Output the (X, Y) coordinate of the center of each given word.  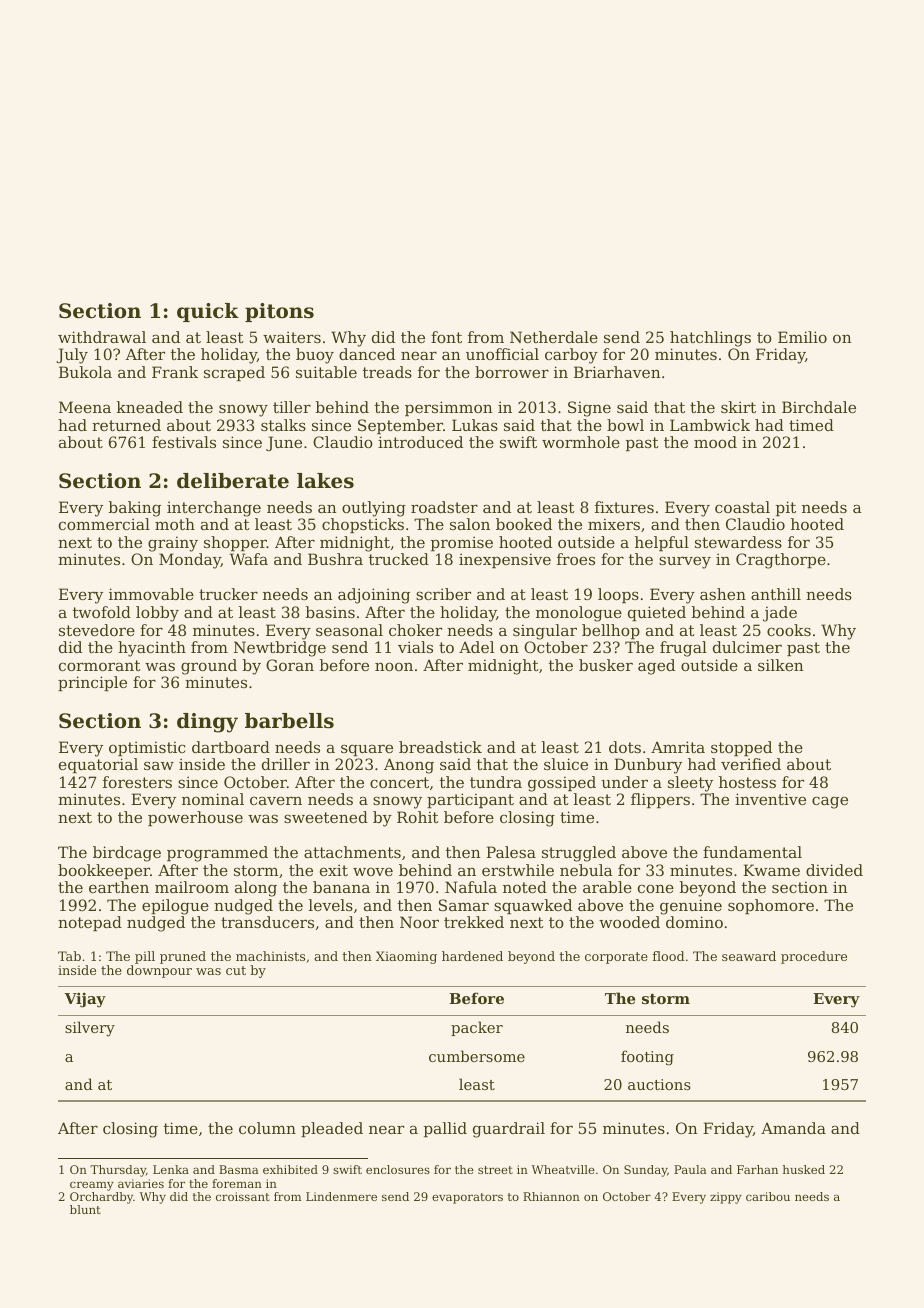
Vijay (85, 1000)
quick (208, 312)
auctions (659, 1084)
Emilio (802, 337)
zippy (726, 1198)
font (446, 337)
